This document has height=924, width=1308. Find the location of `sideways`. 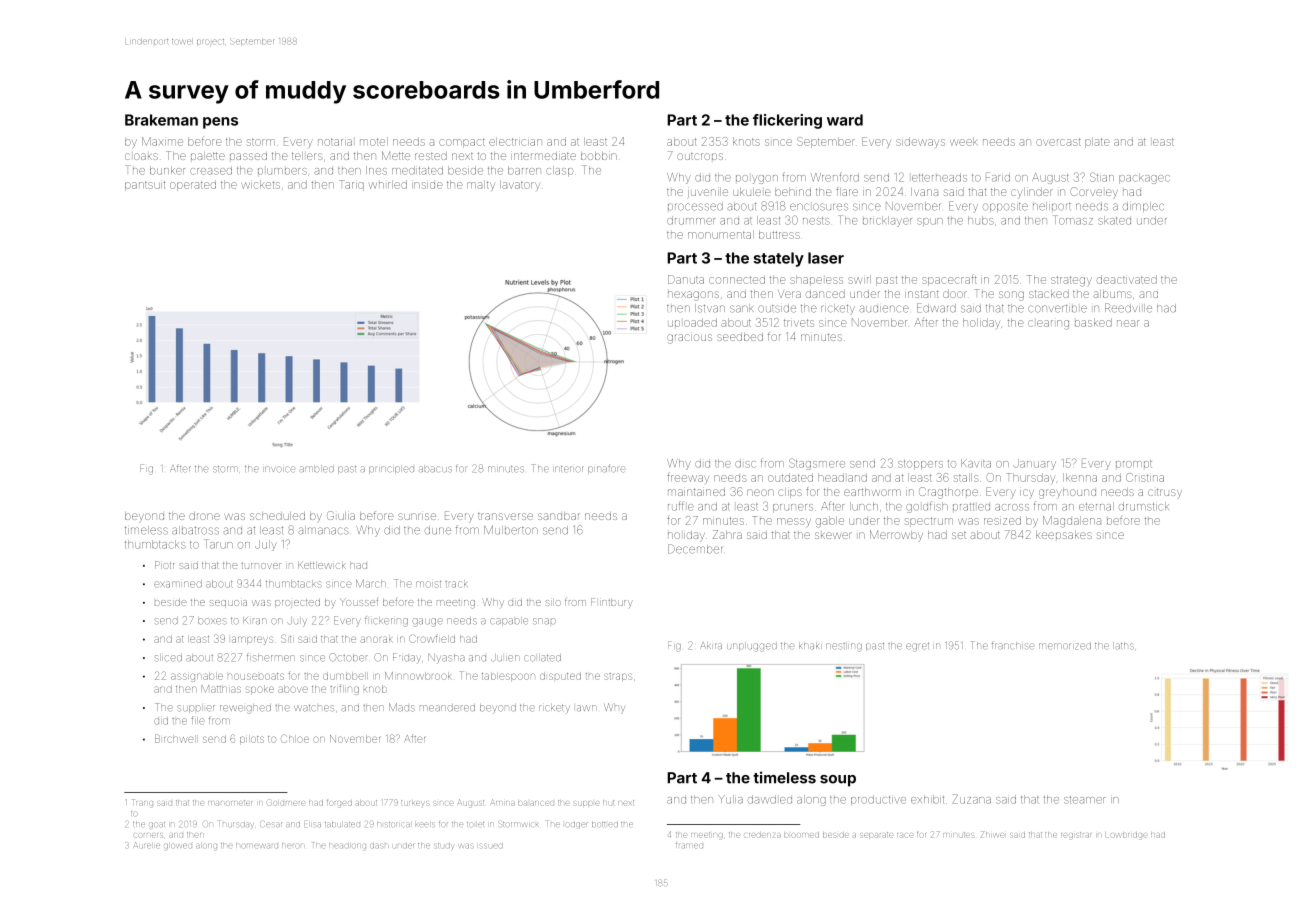

sideways is located at coordinates (920, 142).
